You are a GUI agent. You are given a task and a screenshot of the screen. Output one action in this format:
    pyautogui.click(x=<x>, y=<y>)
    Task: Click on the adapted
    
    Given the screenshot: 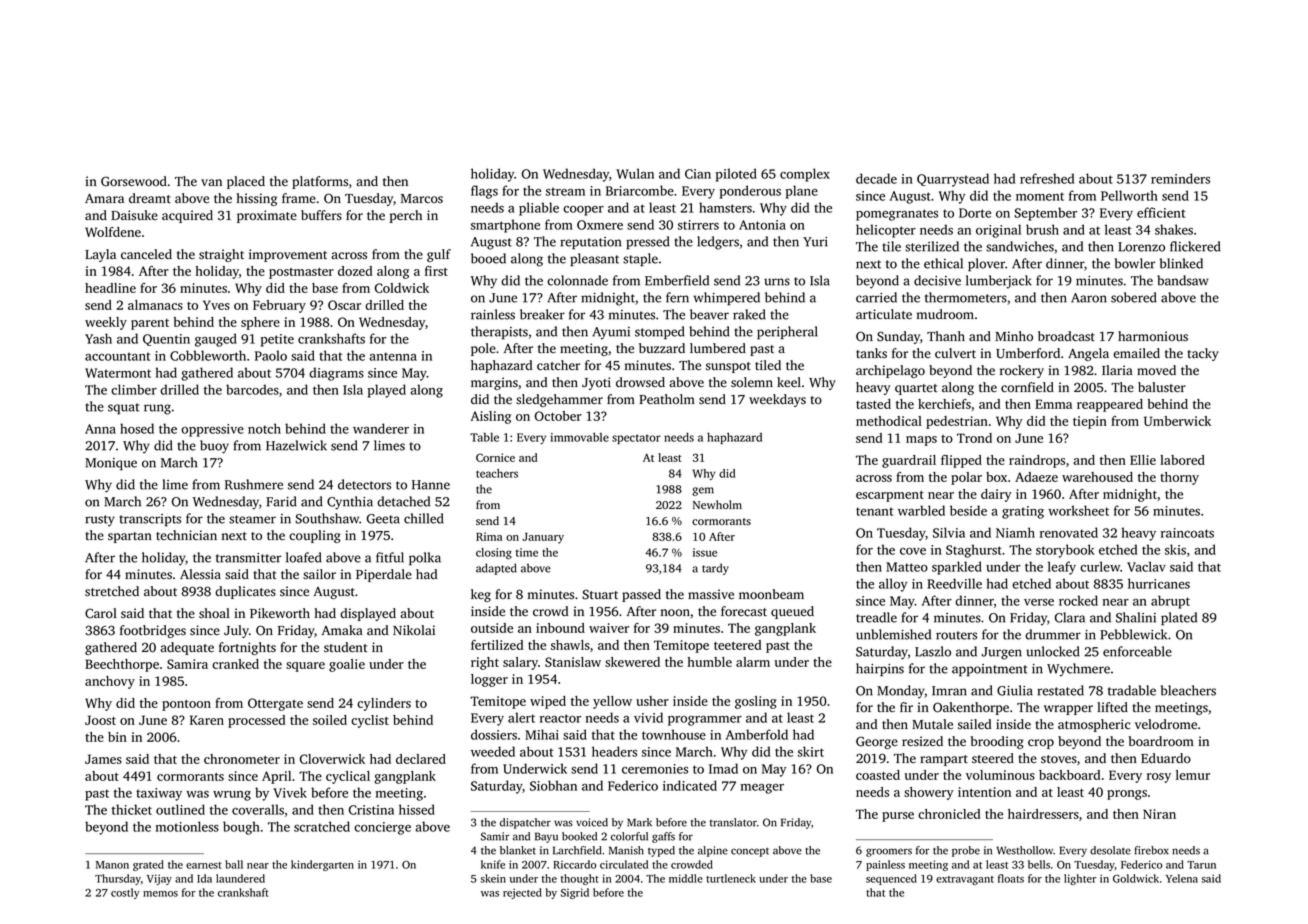 What is the action you would take?
    pyautogui.click(x=496, y=569)
